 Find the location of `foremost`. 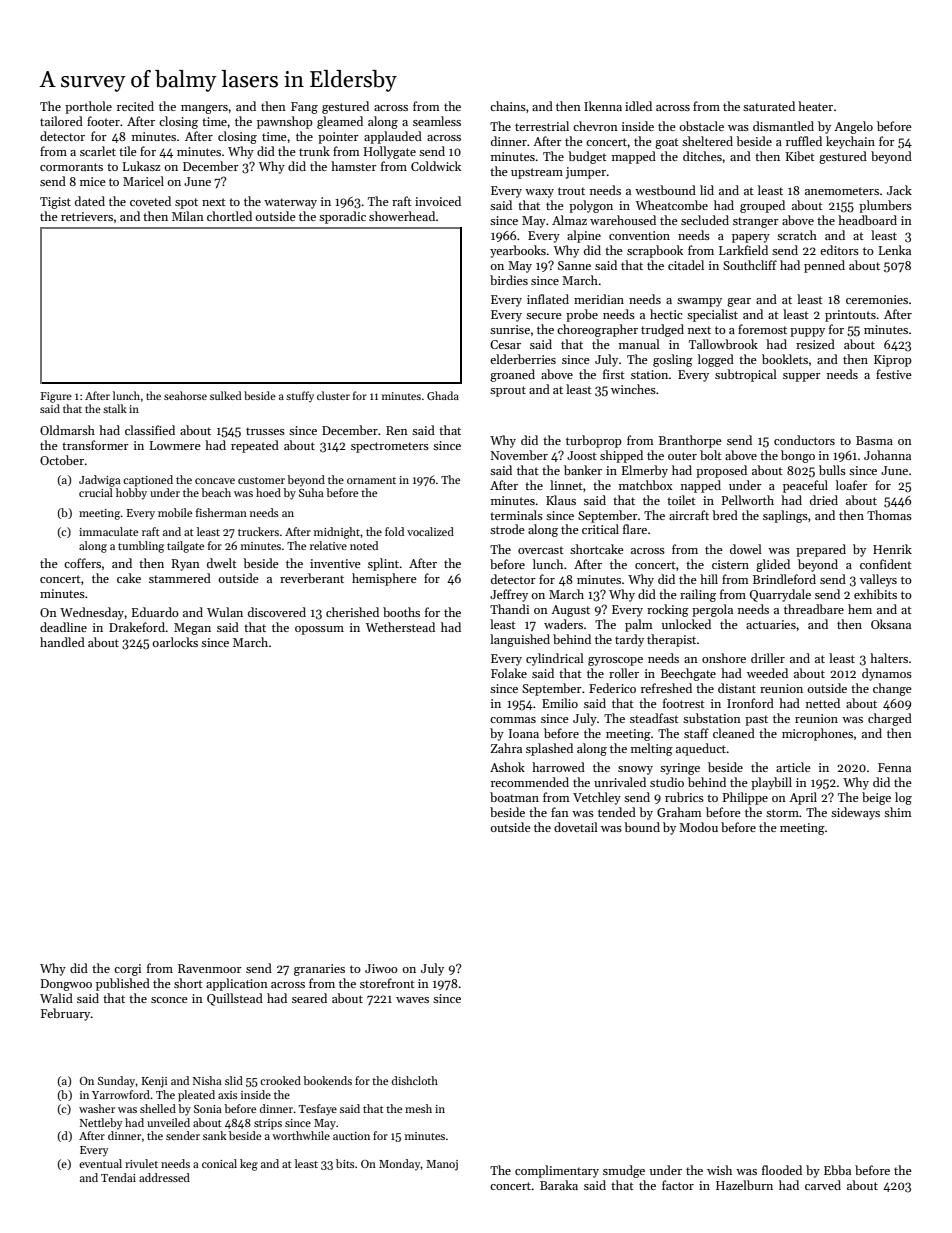

foremost is located at coordinates (762, 329).
